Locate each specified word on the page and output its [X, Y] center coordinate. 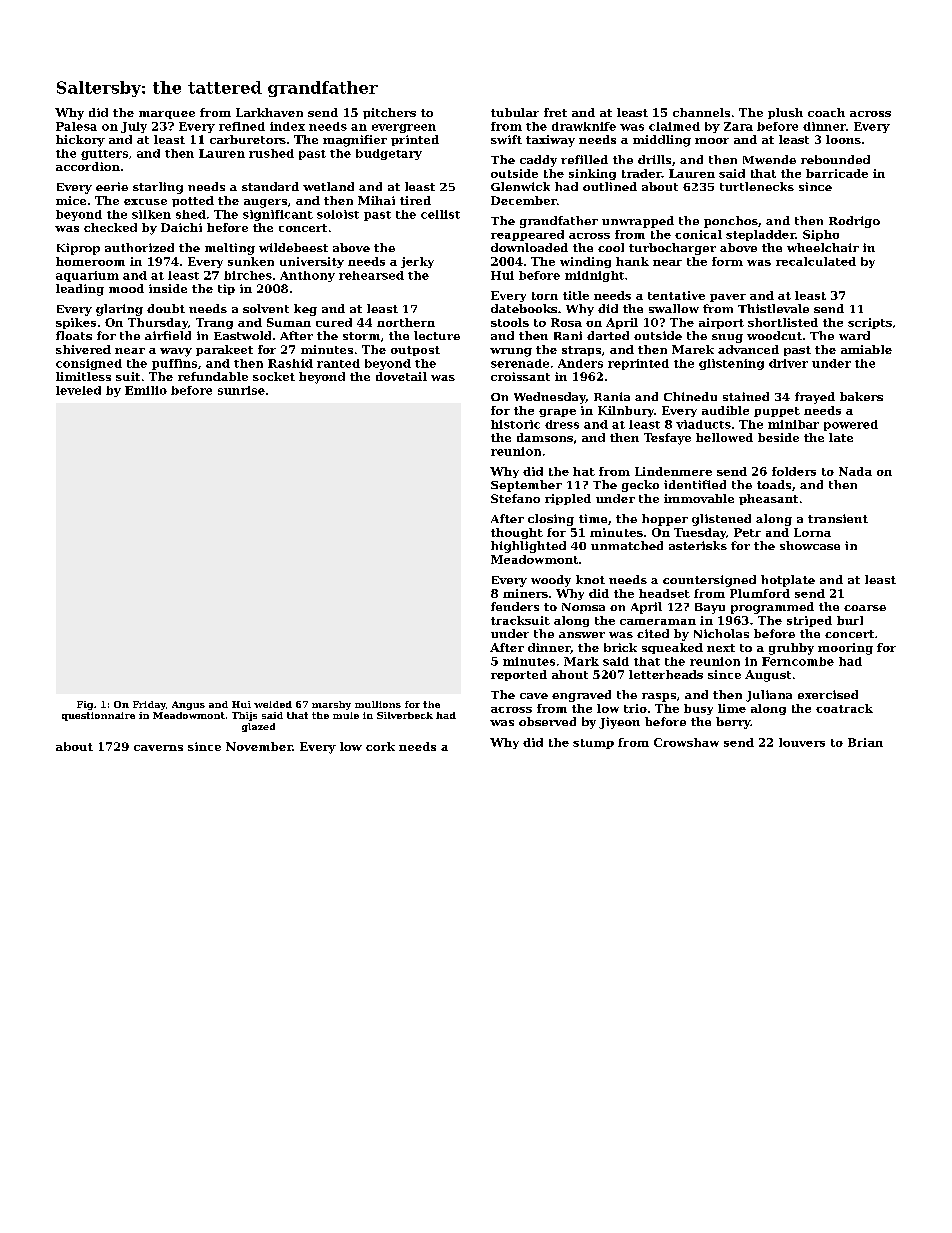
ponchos [731, 222]
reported [519, 675]
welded [273, 704]
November [259, 746]
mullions [378, 704]
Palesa [76, 126]
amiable [866, 349]
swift [506, 139]
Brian [865, 742]
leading [80, 290]
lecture [437, 335]
